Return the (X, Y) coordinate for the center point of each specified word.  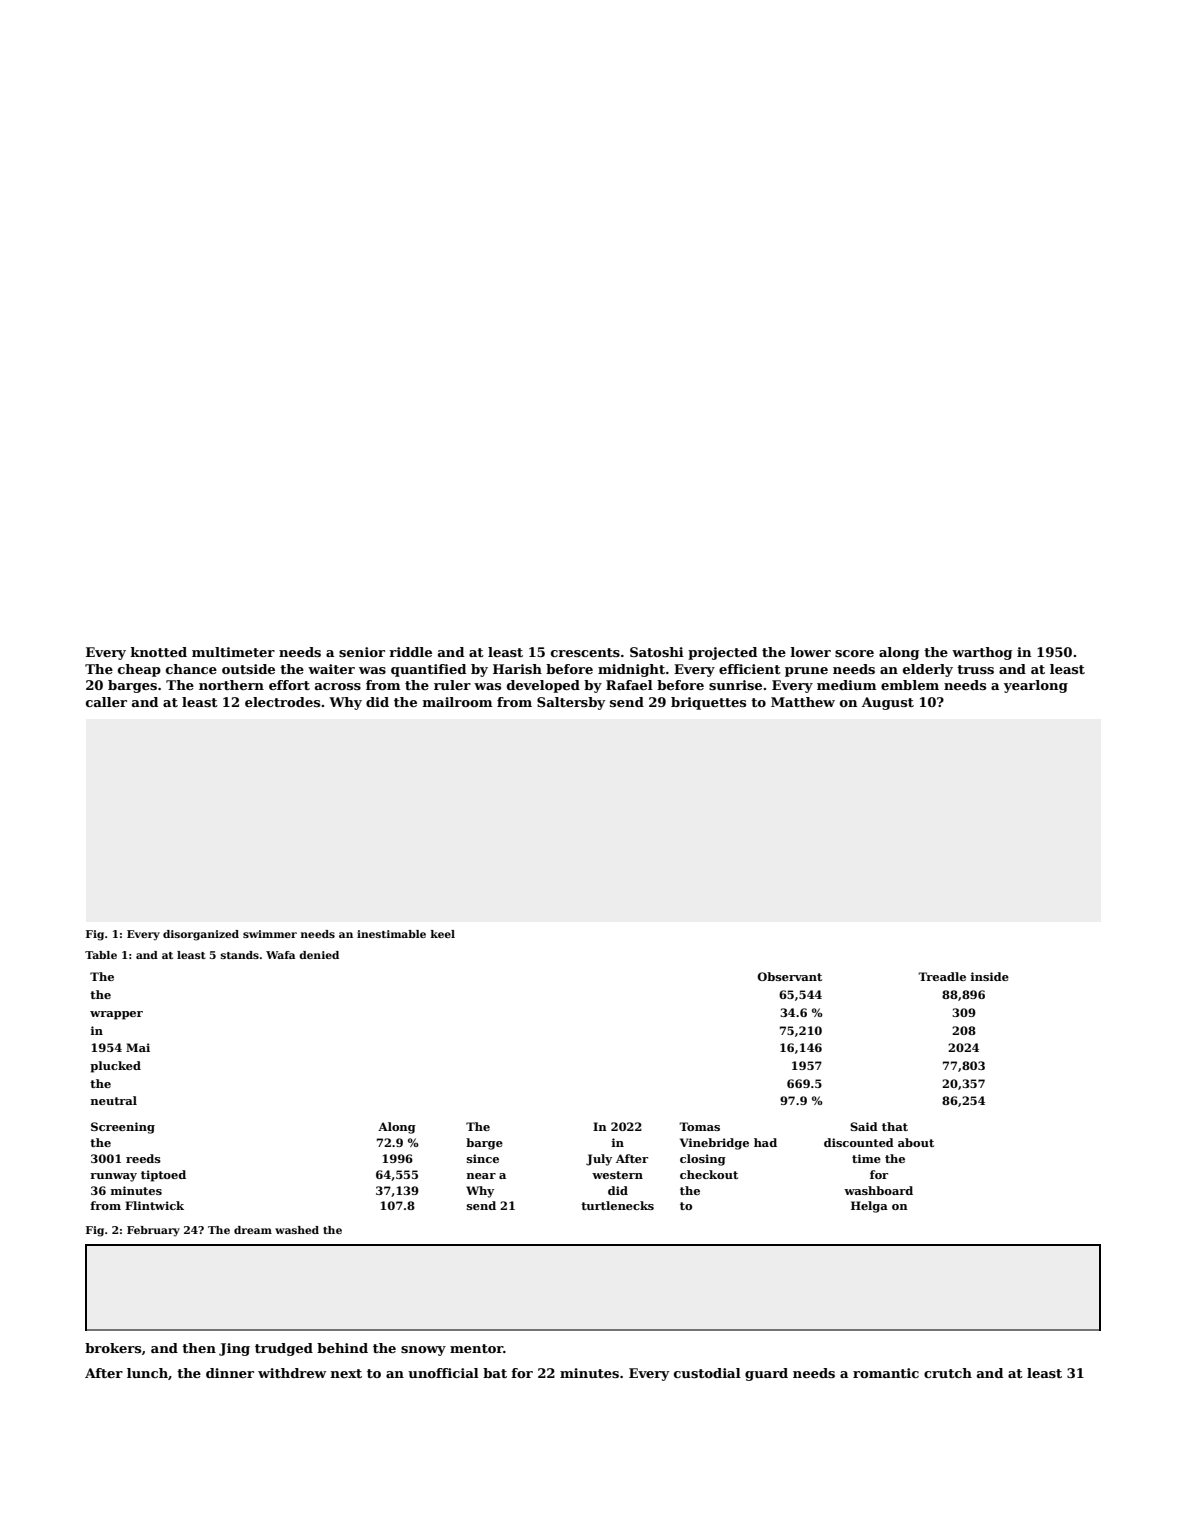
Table (101, 955)
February (153, 1231)
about (916, 1142)
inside (990, 976)
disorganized (201, 935)
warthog (982, 653)
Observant (789, 976)
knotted (159, 652)
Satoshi (657, 652)
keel (443, 934)
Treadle (942, 976)
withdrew (292, 1373)
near (481, 1176)
